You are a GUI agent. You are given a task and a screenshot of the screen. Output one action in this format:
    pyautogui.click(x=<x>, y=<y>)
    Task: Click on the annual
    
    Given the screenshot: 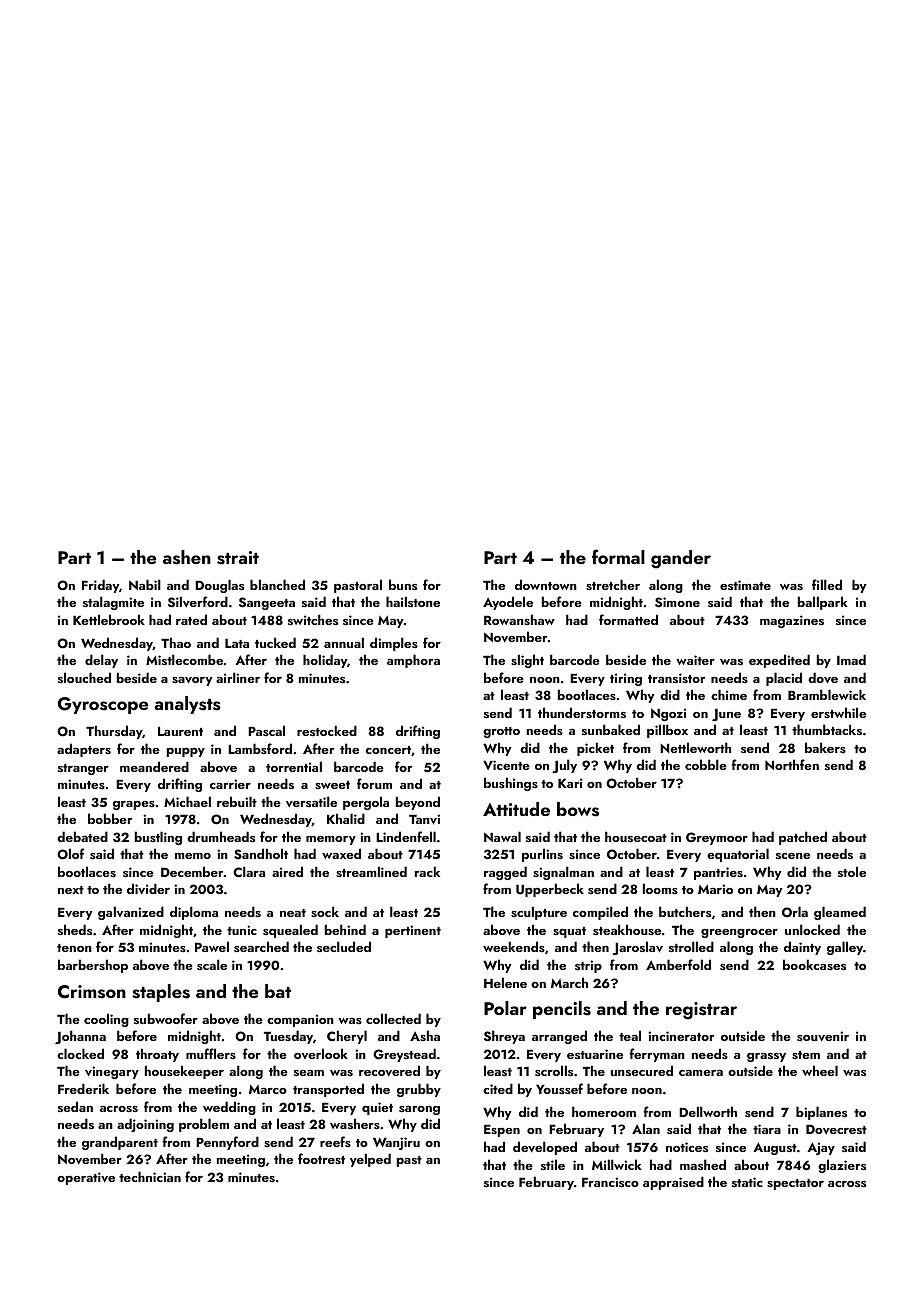 What is the action you would take?
    pyautogui.click(x=344, y=642)
